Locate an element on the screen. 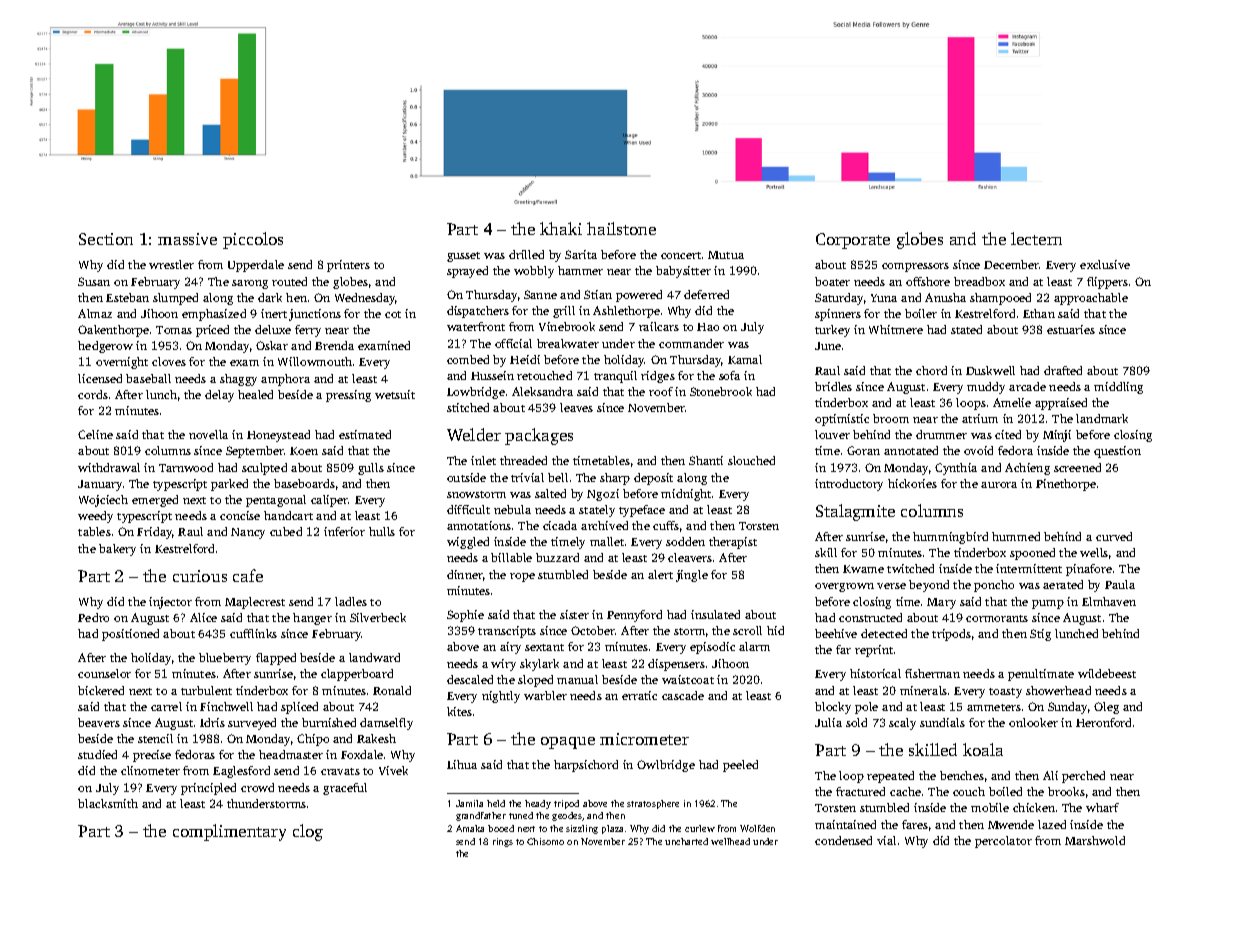 This screenshot has width=1233, height=952. Marshwold is located at coordinates (1095, 840).
